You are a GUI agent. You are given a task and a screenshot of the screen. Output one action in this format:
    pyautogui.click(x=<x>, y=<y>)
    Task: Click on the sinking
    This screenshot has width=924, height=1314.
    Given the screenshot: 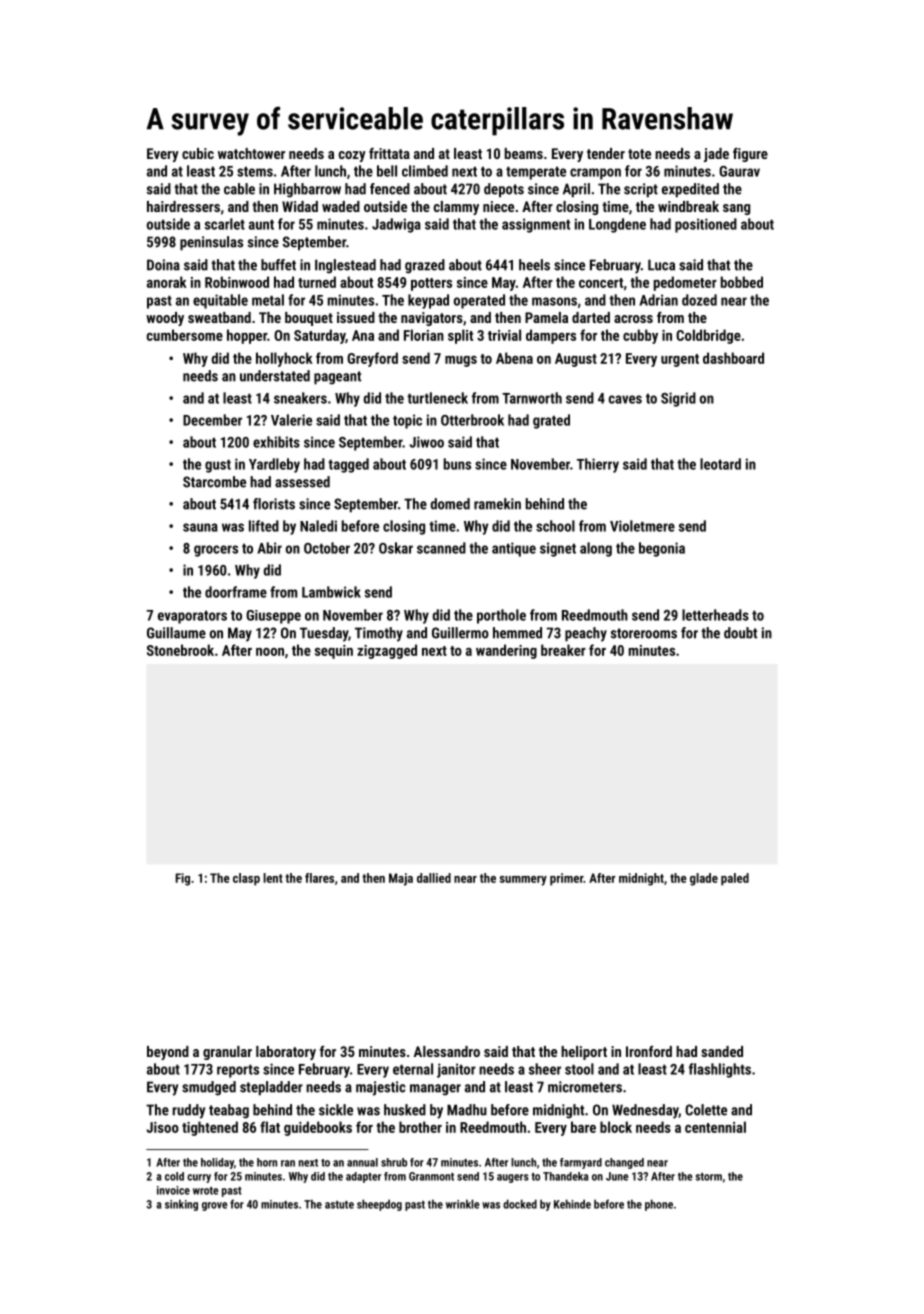 What is the action you would take?
    pyautogui.click(x=181, y=1205)
